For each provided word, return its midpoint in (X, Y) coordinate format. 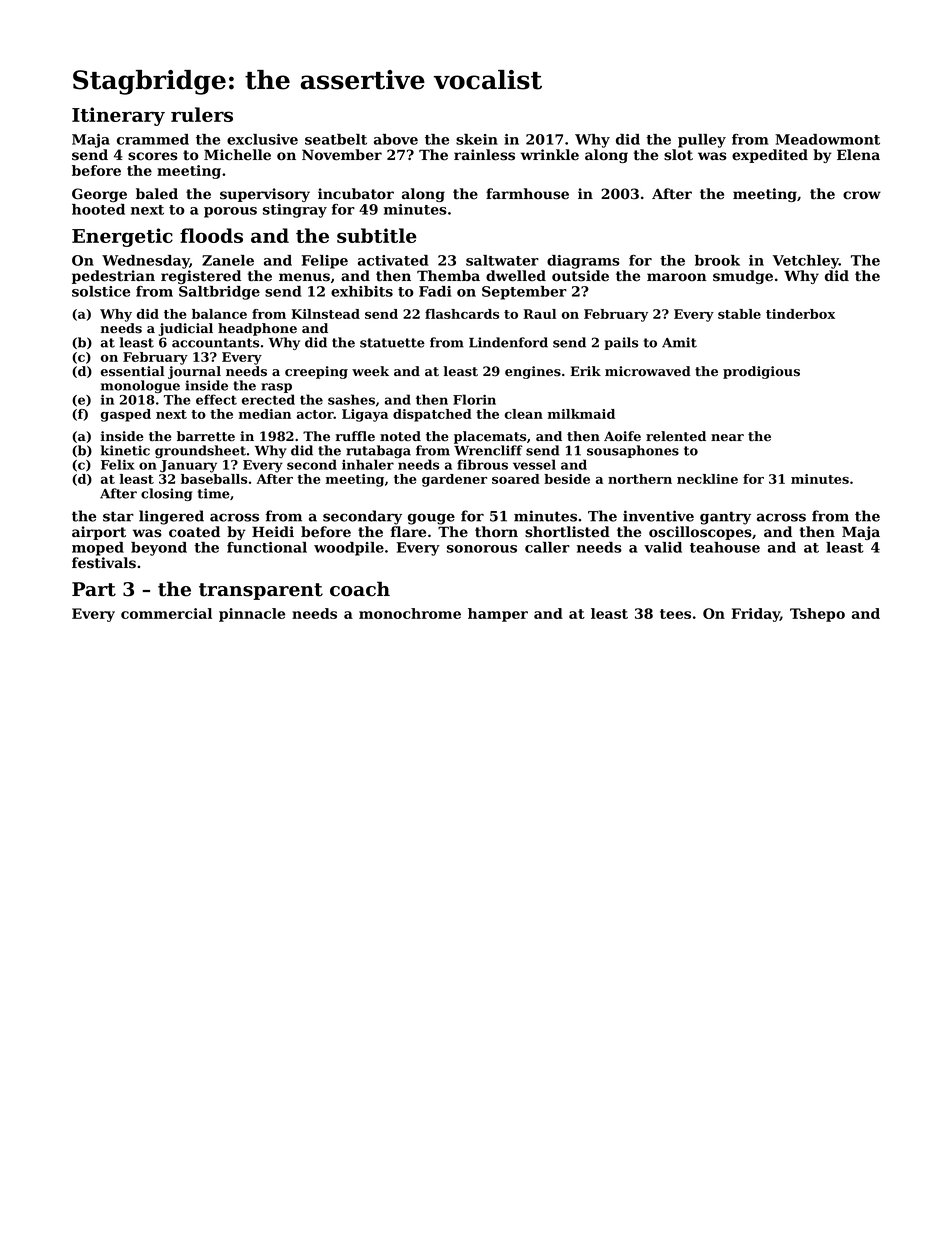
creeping (316, 372)
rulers (202, 114)
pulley (702, 141)
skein (477, 139)
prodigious (761, 372)
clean (524, 414)
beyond (159, 549)
